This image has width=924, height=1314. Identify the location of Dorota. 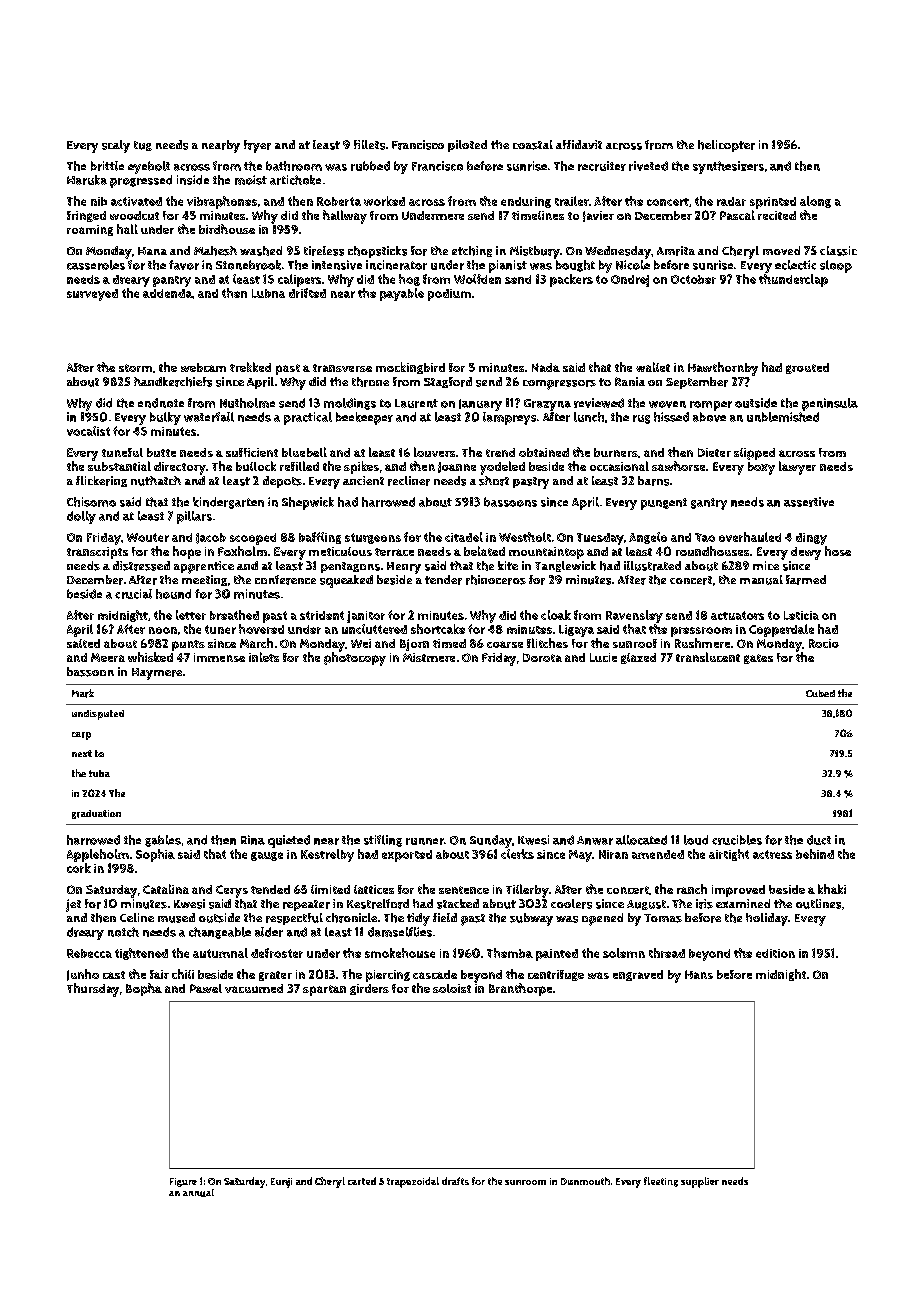
(542, 657).
